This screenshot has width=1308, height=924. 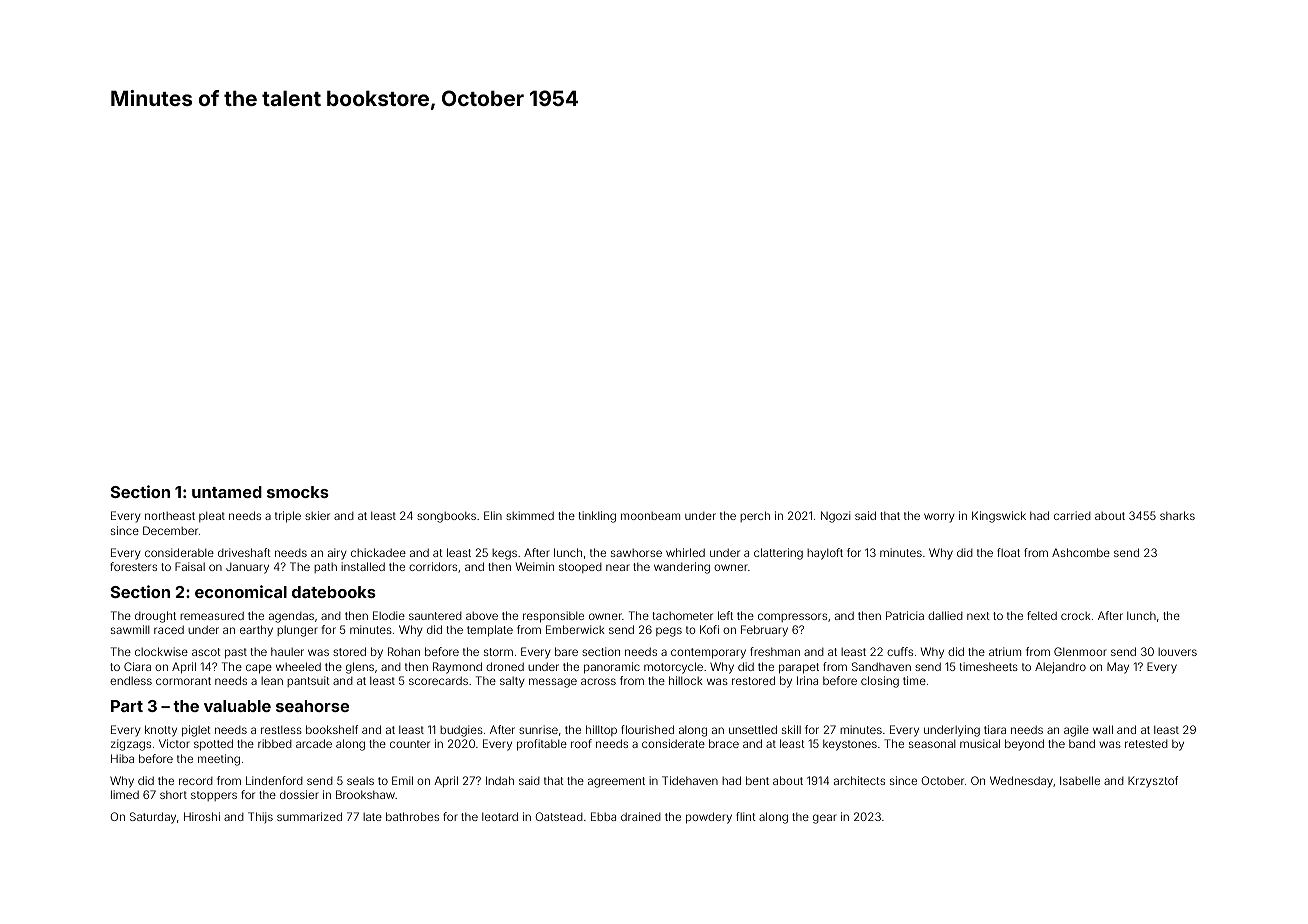 What do you see at coordinates (647, 729) in the screenshot?
I see `flourished` at bounding box center [647, 729].
